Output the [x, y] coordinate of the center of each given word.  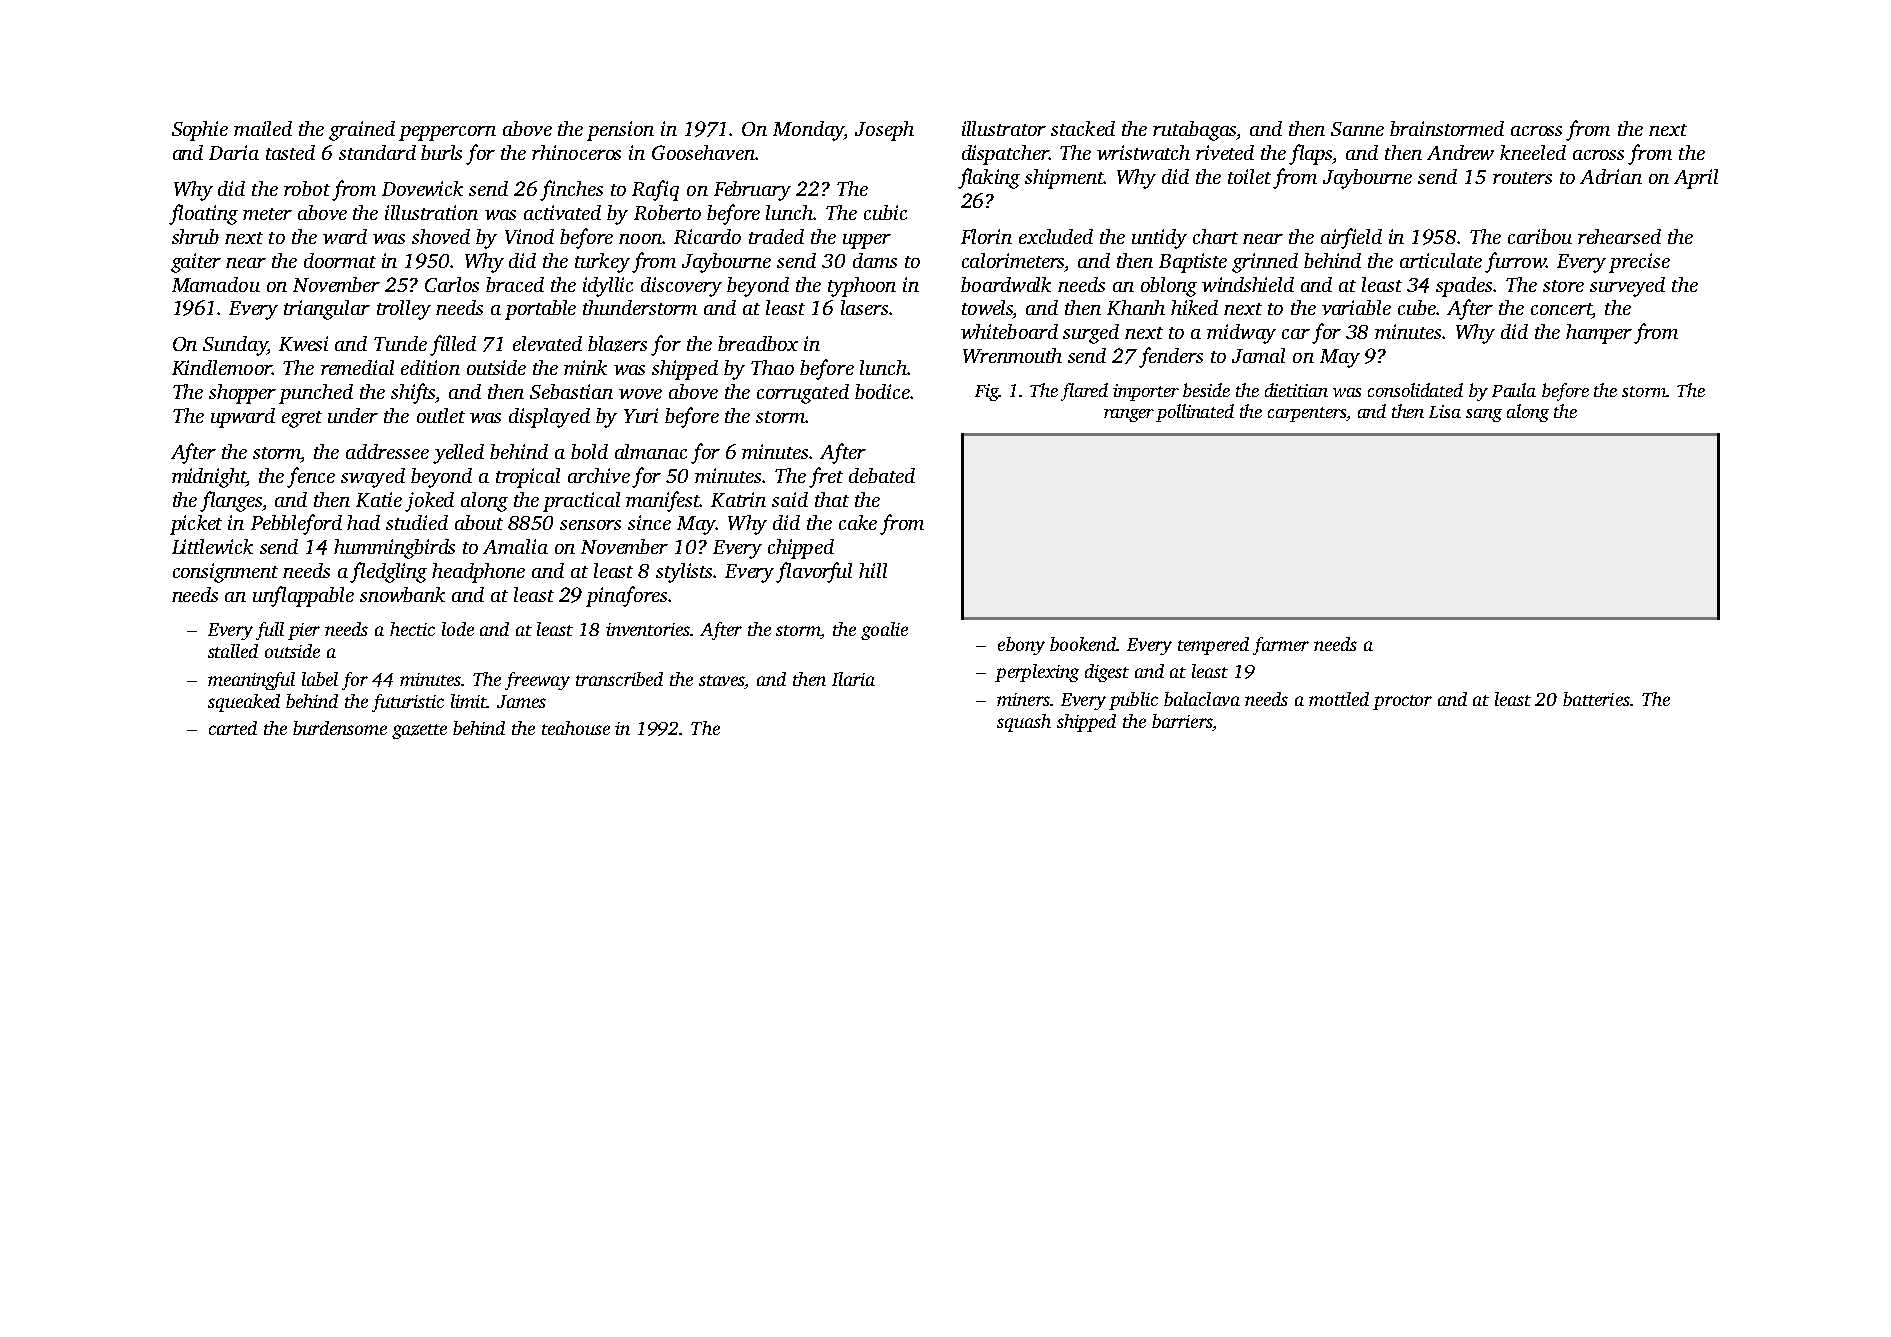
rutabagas [1195, 131]
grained [362, 131]
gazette [419, 731]
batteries [1596, 699]
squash [1024, 723]
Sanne [1357, 129]
